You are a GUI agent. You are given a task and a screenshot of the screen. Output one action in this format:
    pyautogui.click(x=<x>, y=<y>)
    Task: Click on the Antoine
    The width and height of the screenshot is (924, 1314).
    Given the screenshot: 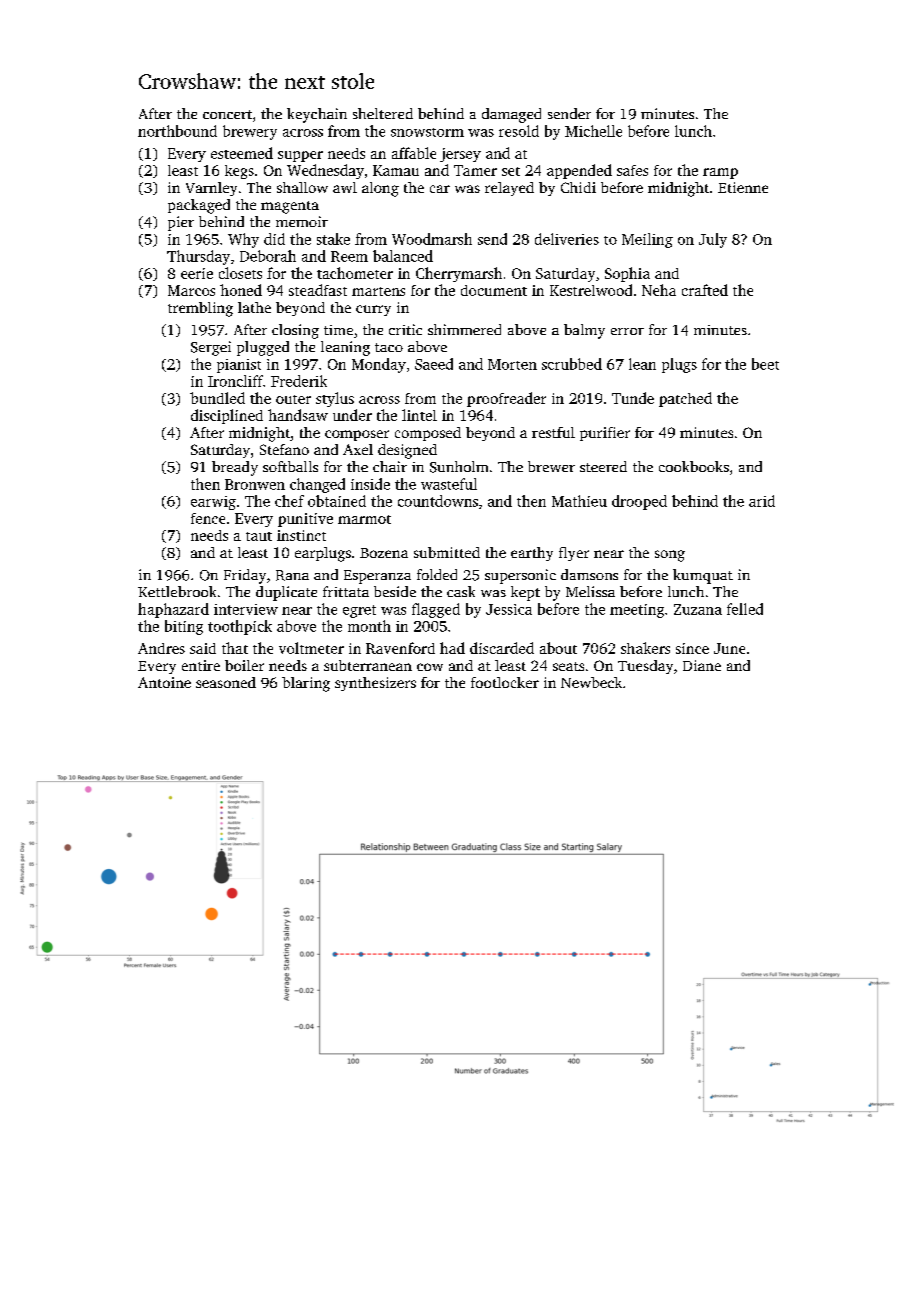 What is the action you would take?
    pyautogui.click(x=164, y=682)
